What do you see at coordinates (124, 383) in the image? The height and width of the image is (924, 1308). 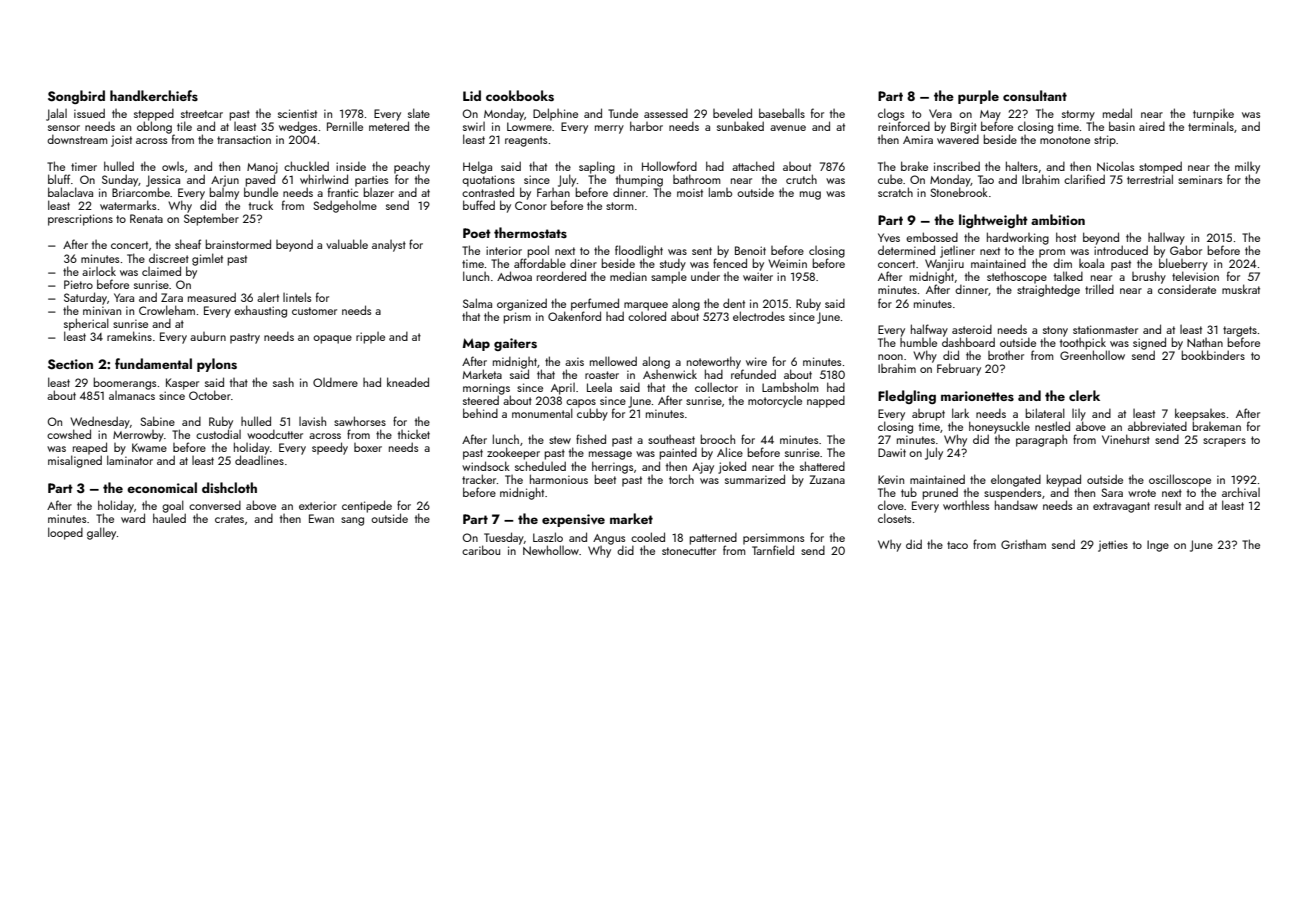 I see `boomerangs` at bounding box center [124, 383].
